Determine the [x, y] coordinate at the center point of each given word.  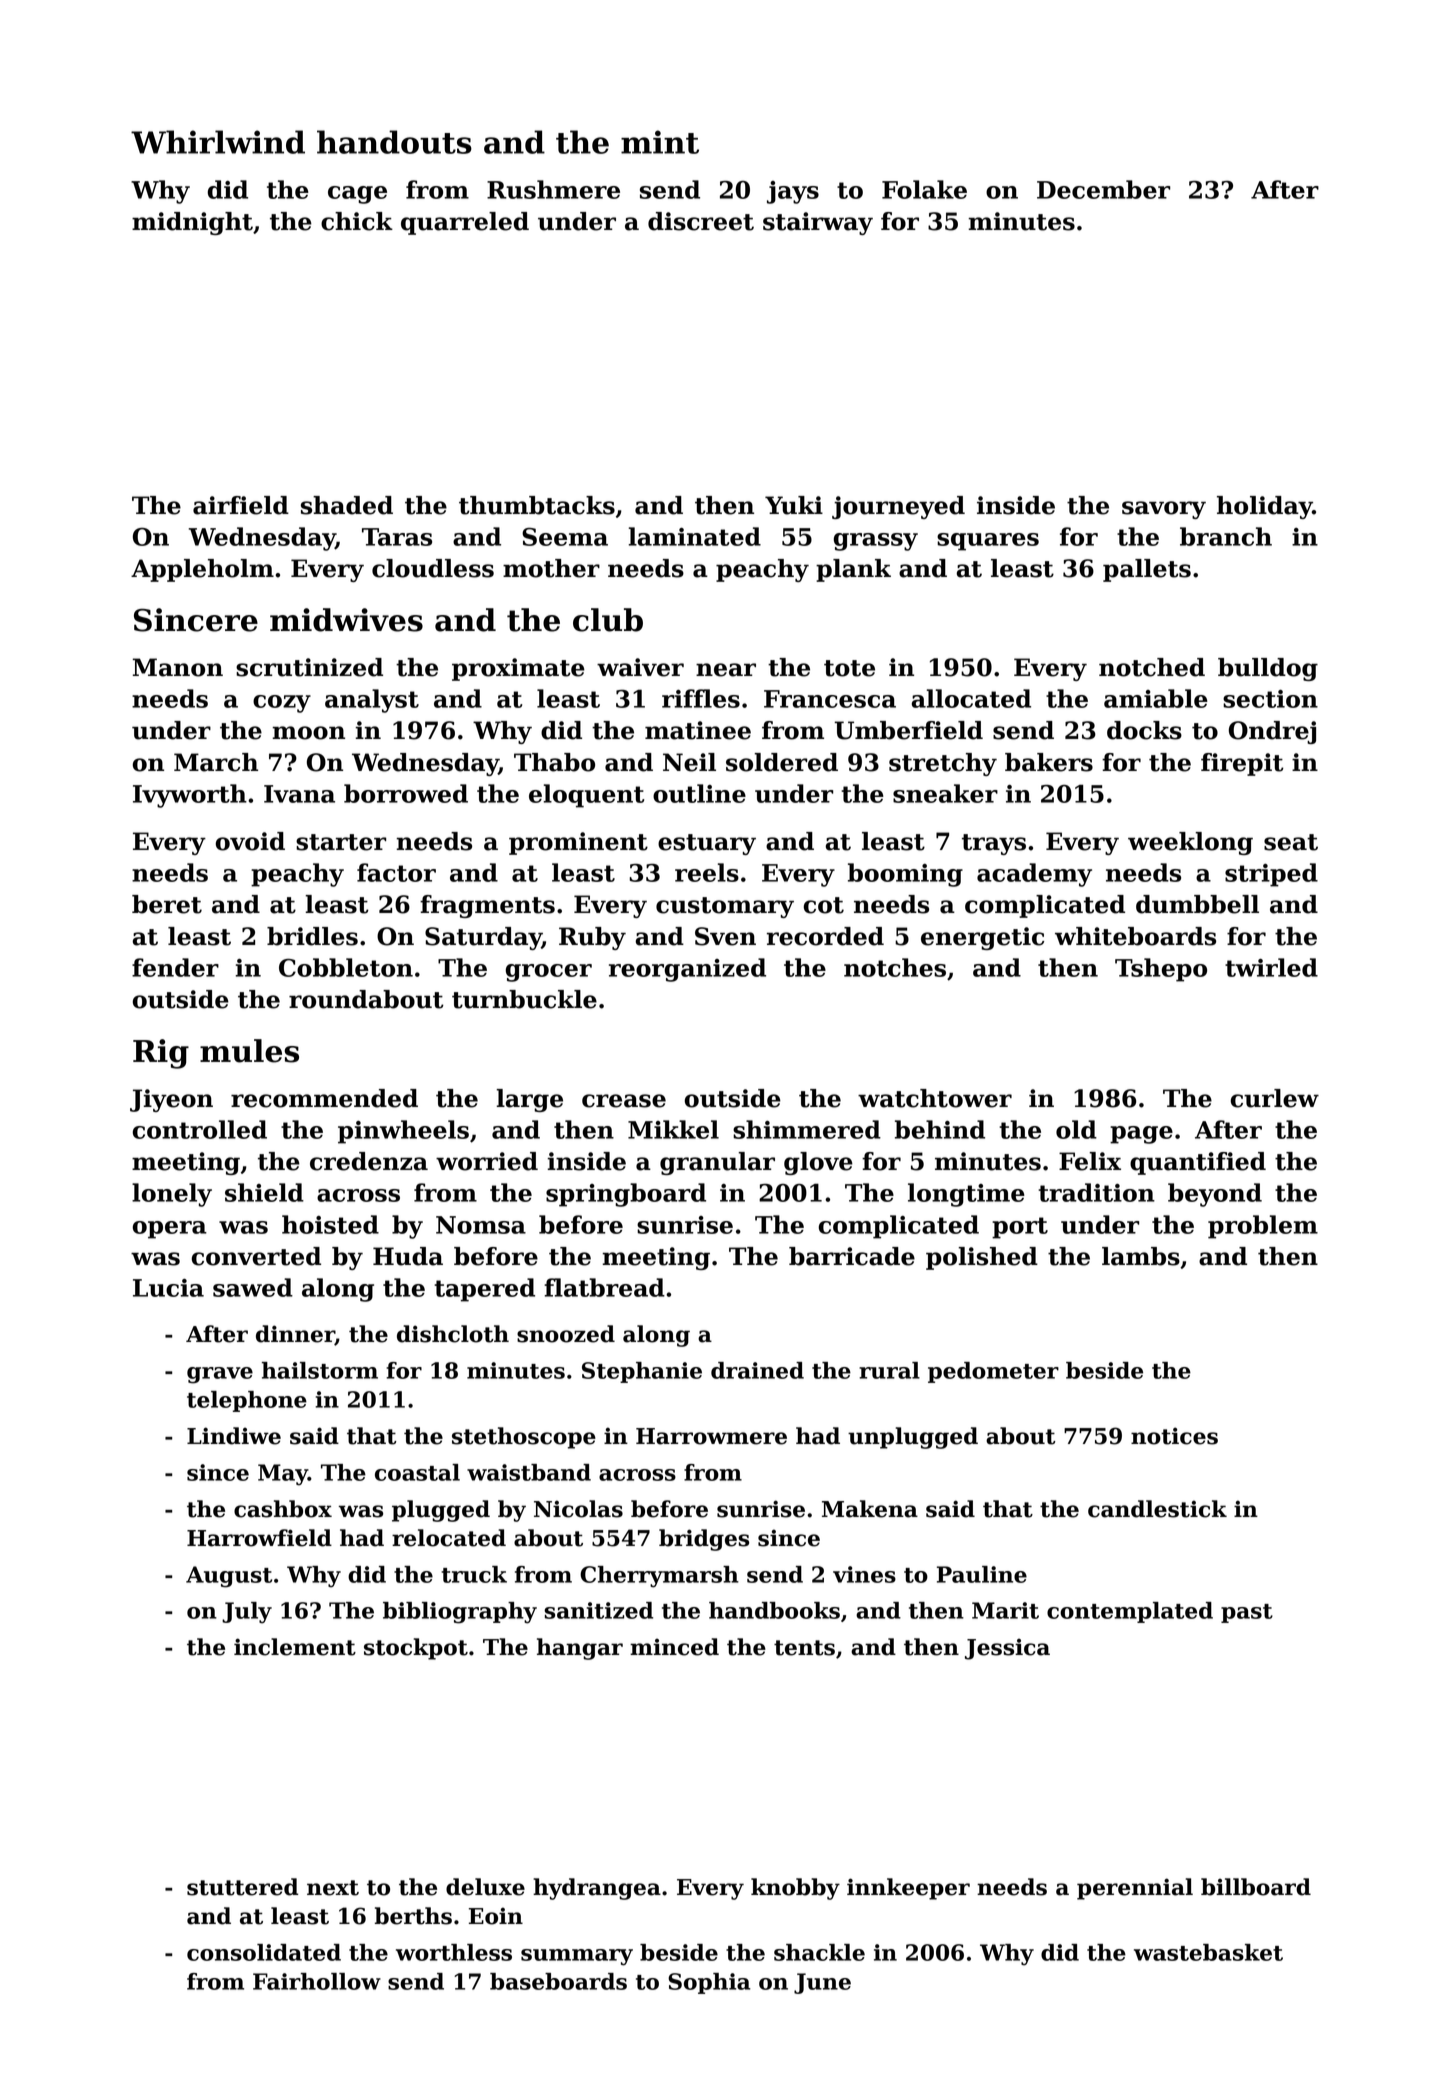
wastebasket [1208, 1952]
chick [357, 221]
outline [699, 793]
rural [889, 1370]
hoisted [330, 1224]
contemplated [1130, 1612]
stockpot [416, 1649]
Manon [178, 667]
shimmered [807, 1129]
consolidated [264, 1952]
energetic [982, 938]
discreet [701, 221]
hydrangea [597, 1889]
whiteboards [1135, 936]
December [1103, 189]
